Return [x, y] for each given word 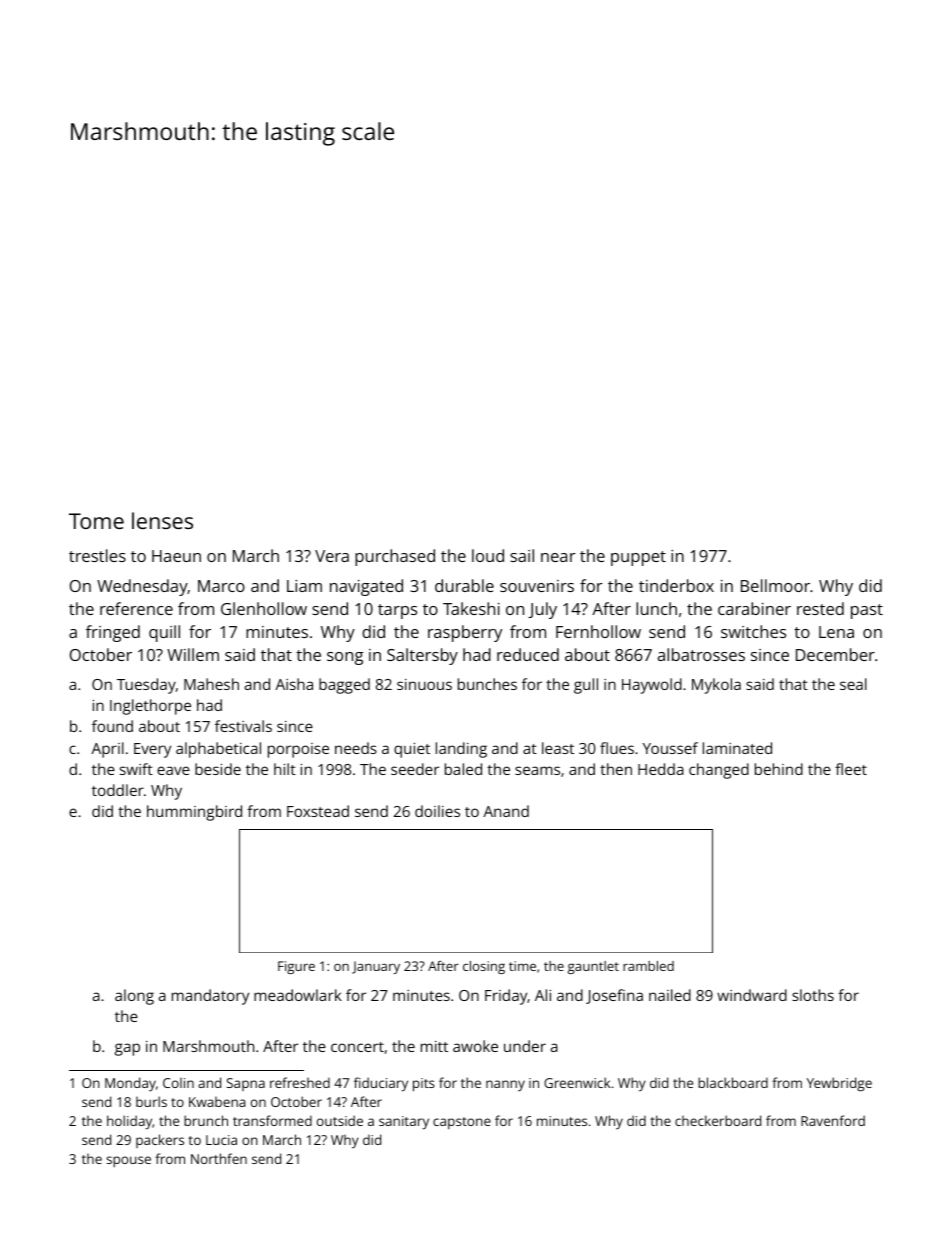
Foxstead [318, 811]
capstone [462, 1123]
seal [853, 684]
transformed [272, 1120]
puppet [638, 558]
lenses [162, 520]
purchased [395, 557]
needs [356, 748]
